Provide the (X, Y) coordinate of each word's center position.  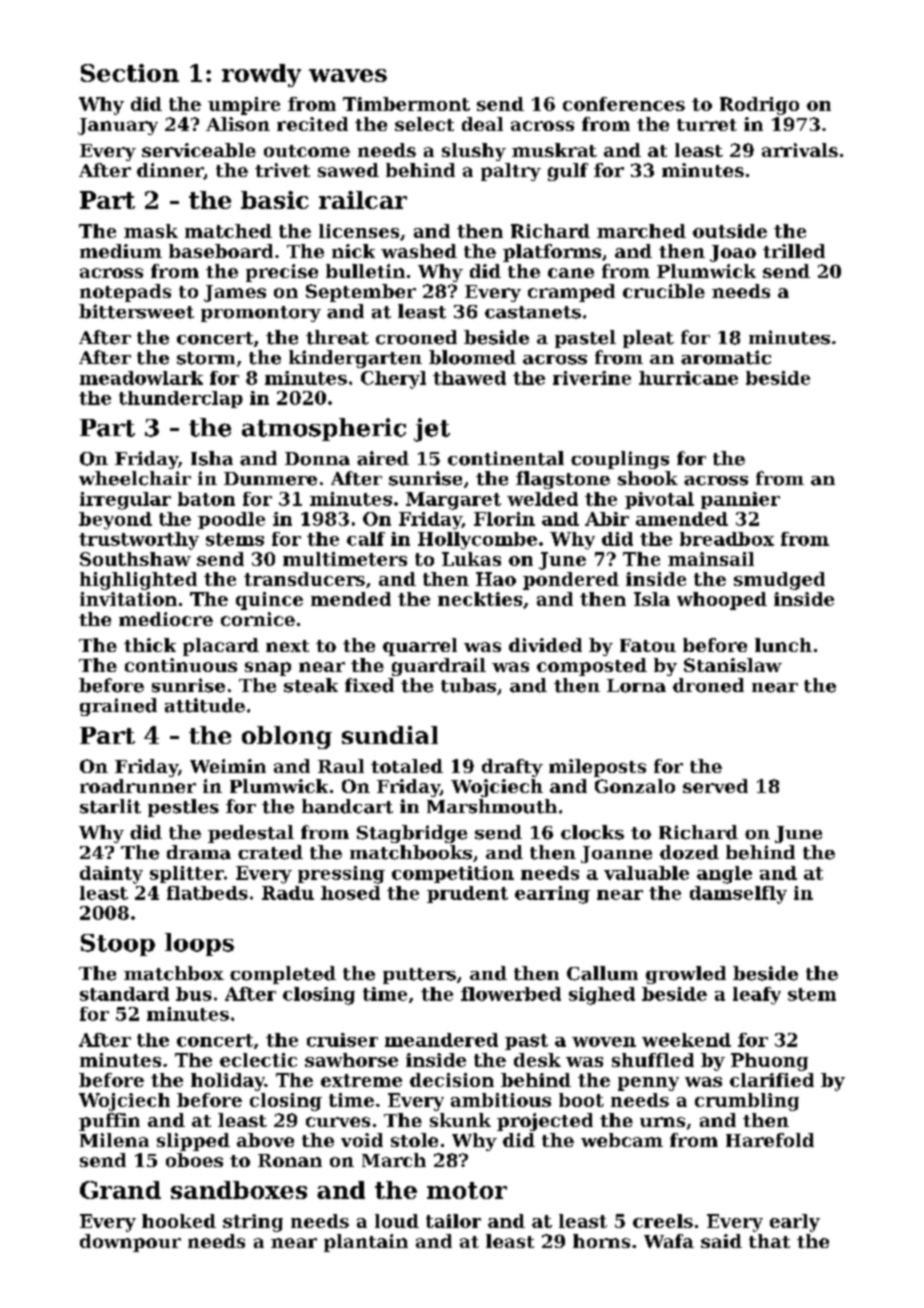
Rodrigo (759, 106)
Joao (733, 253)
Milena (114, 1140)
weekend (686, 1040)
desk (537, 1060)
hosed (350, 893)
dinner (170, 171)
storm (206, 358)
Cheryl (393, 380)
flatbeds (207, 893)
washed (419, 251)
